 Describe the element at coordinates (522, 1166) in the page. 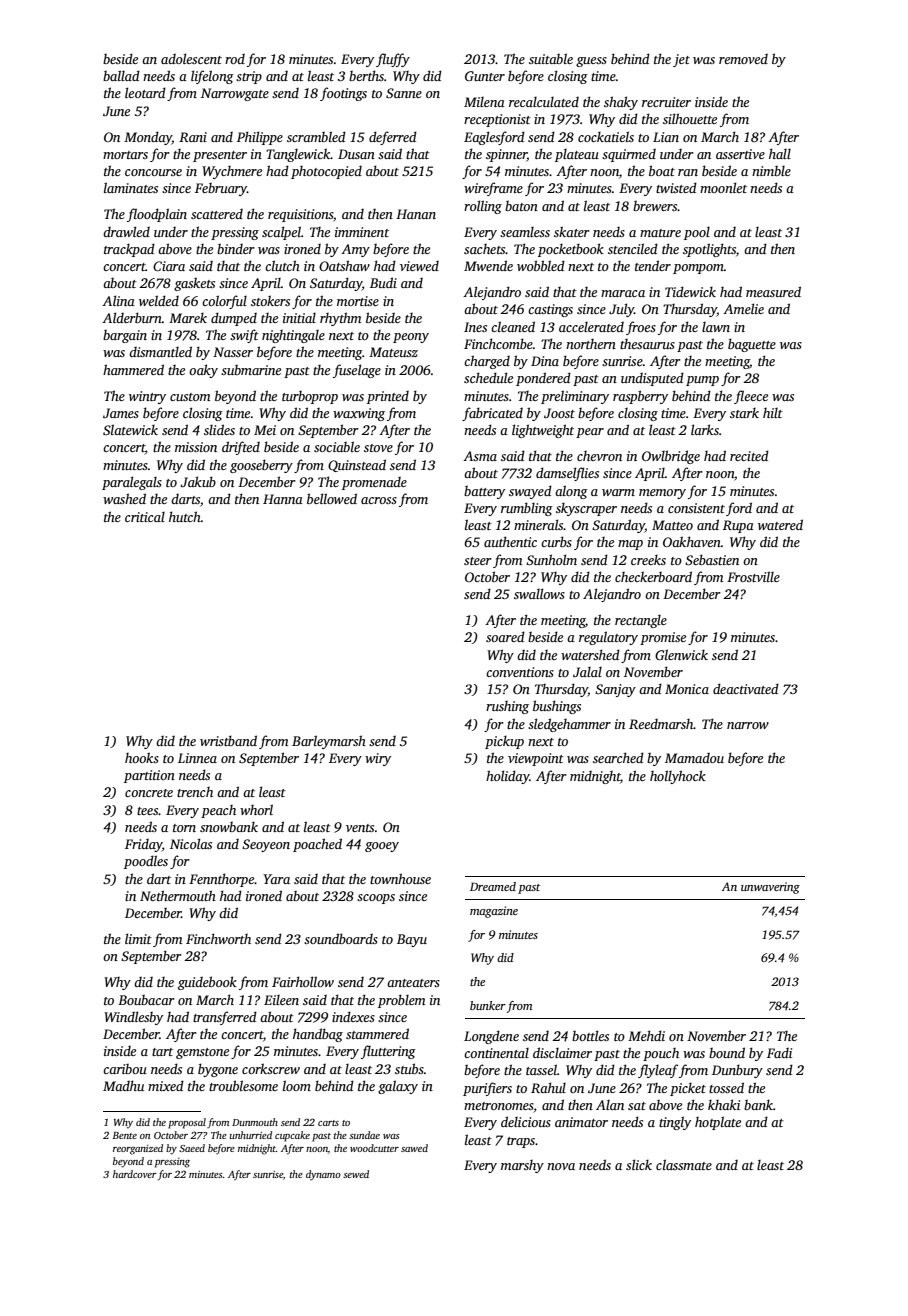

I see `marshy` at that location.
